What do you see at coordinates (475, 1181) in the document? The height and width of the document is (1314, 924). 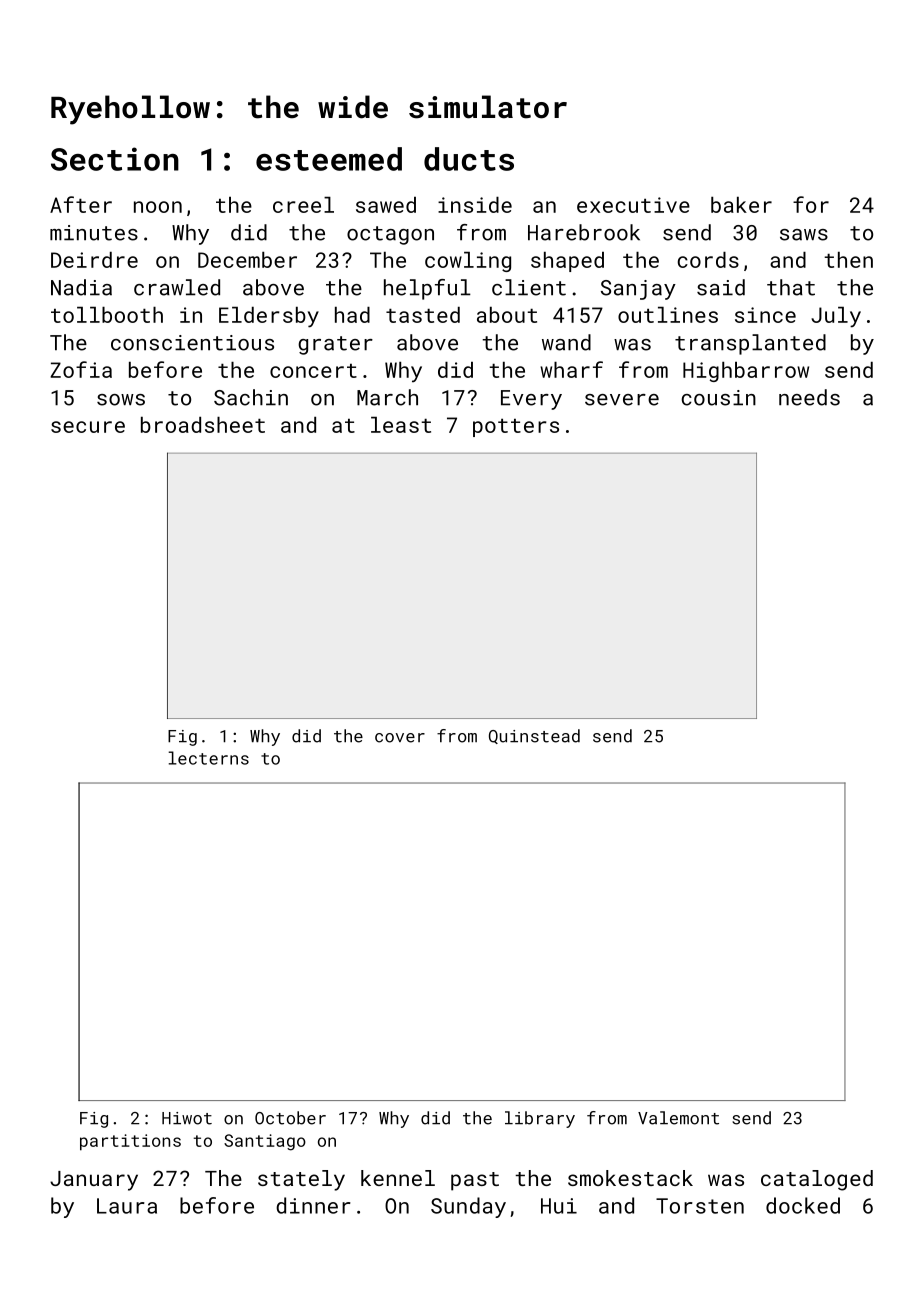 I see `past` at bounding box center [475, 1181].
